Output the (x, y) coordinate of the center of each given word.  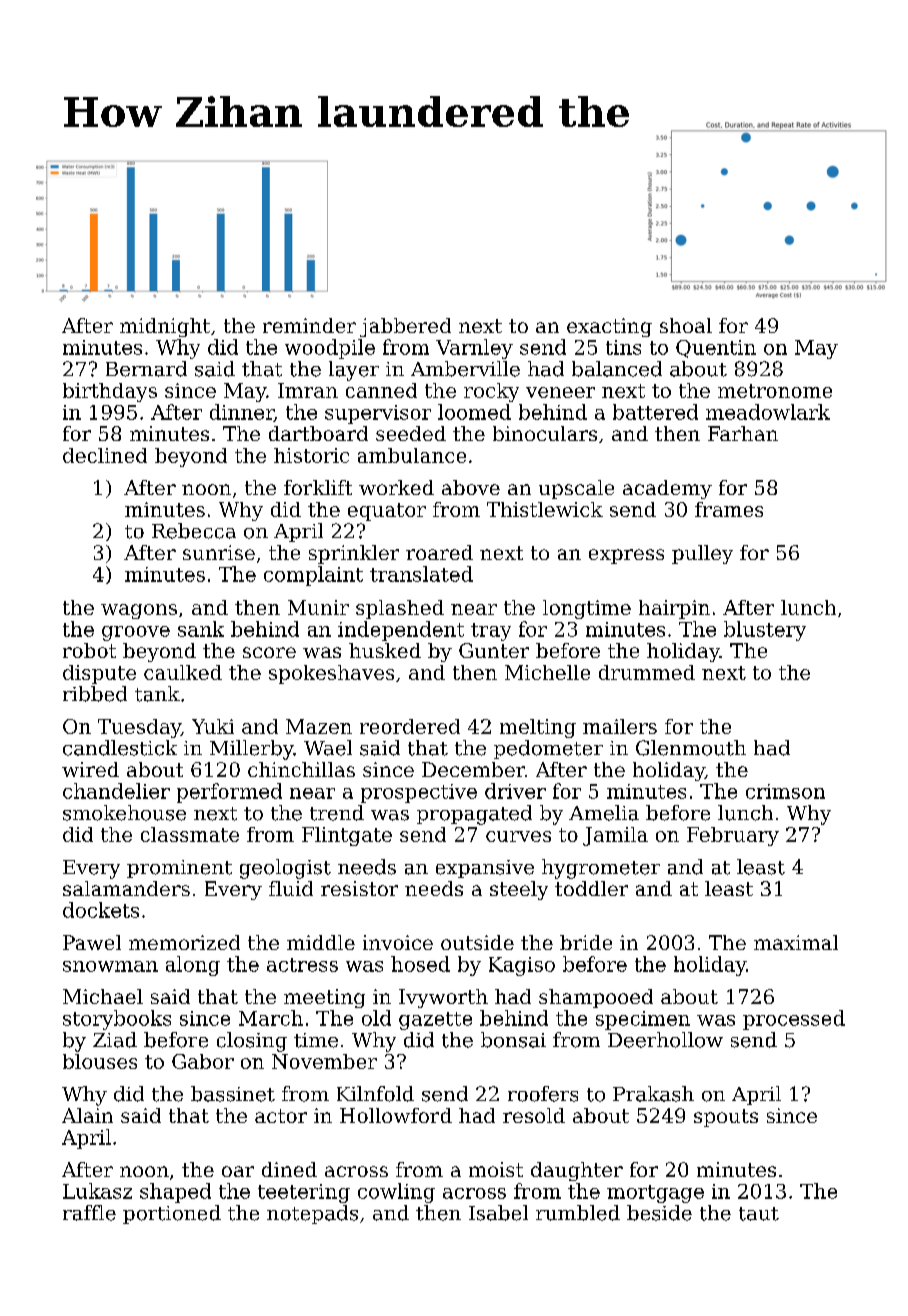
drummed (647, 672)
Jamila (615, 836)
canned (381, 390)
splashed (400, 609)
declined (105, 455)
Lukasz (97, 1191)
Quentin (716, 349)
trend (337, 813)
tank (157, 694)
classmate (190, 834)
